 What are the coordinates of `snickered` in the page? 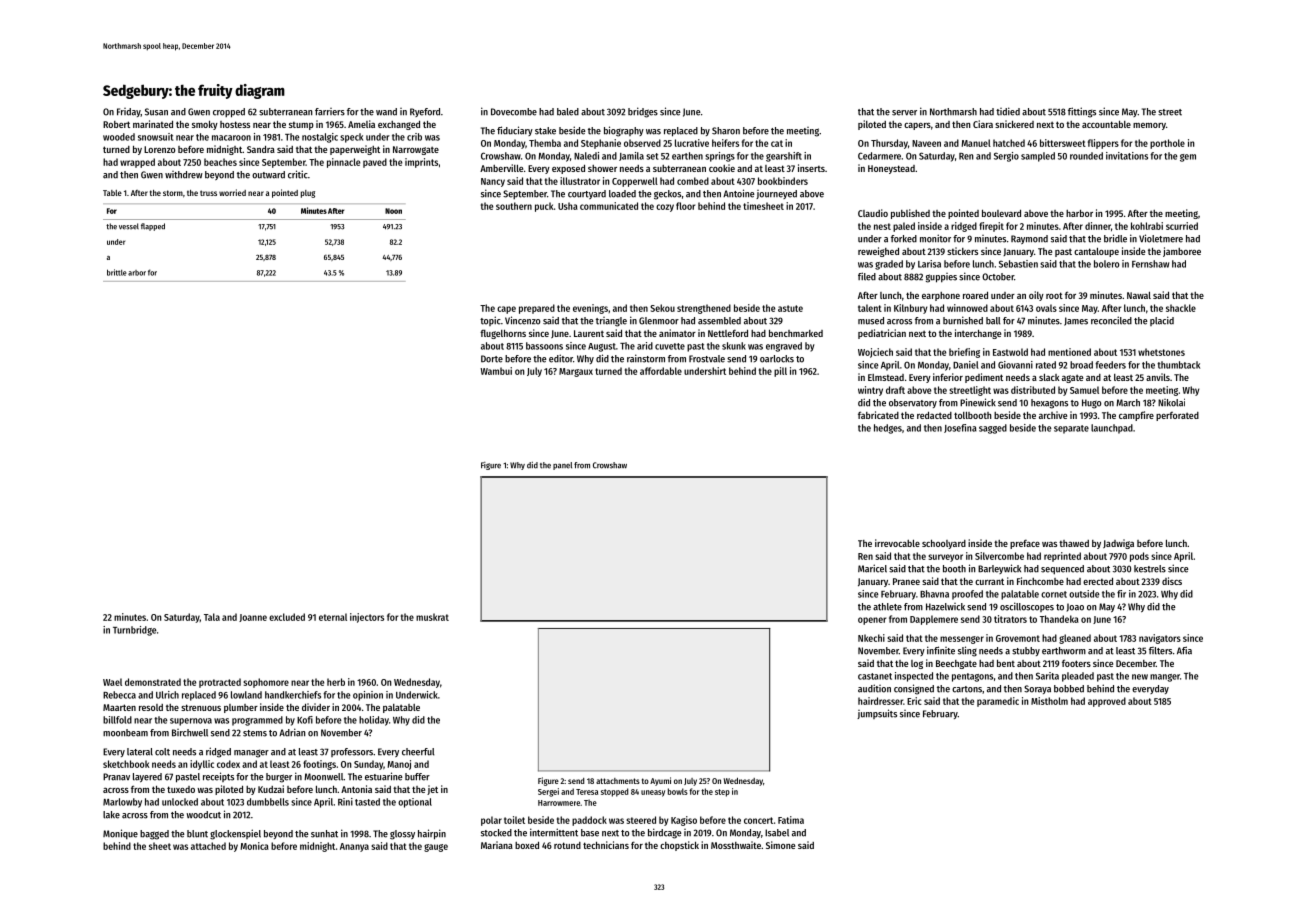 It's located at (1014, 124).
